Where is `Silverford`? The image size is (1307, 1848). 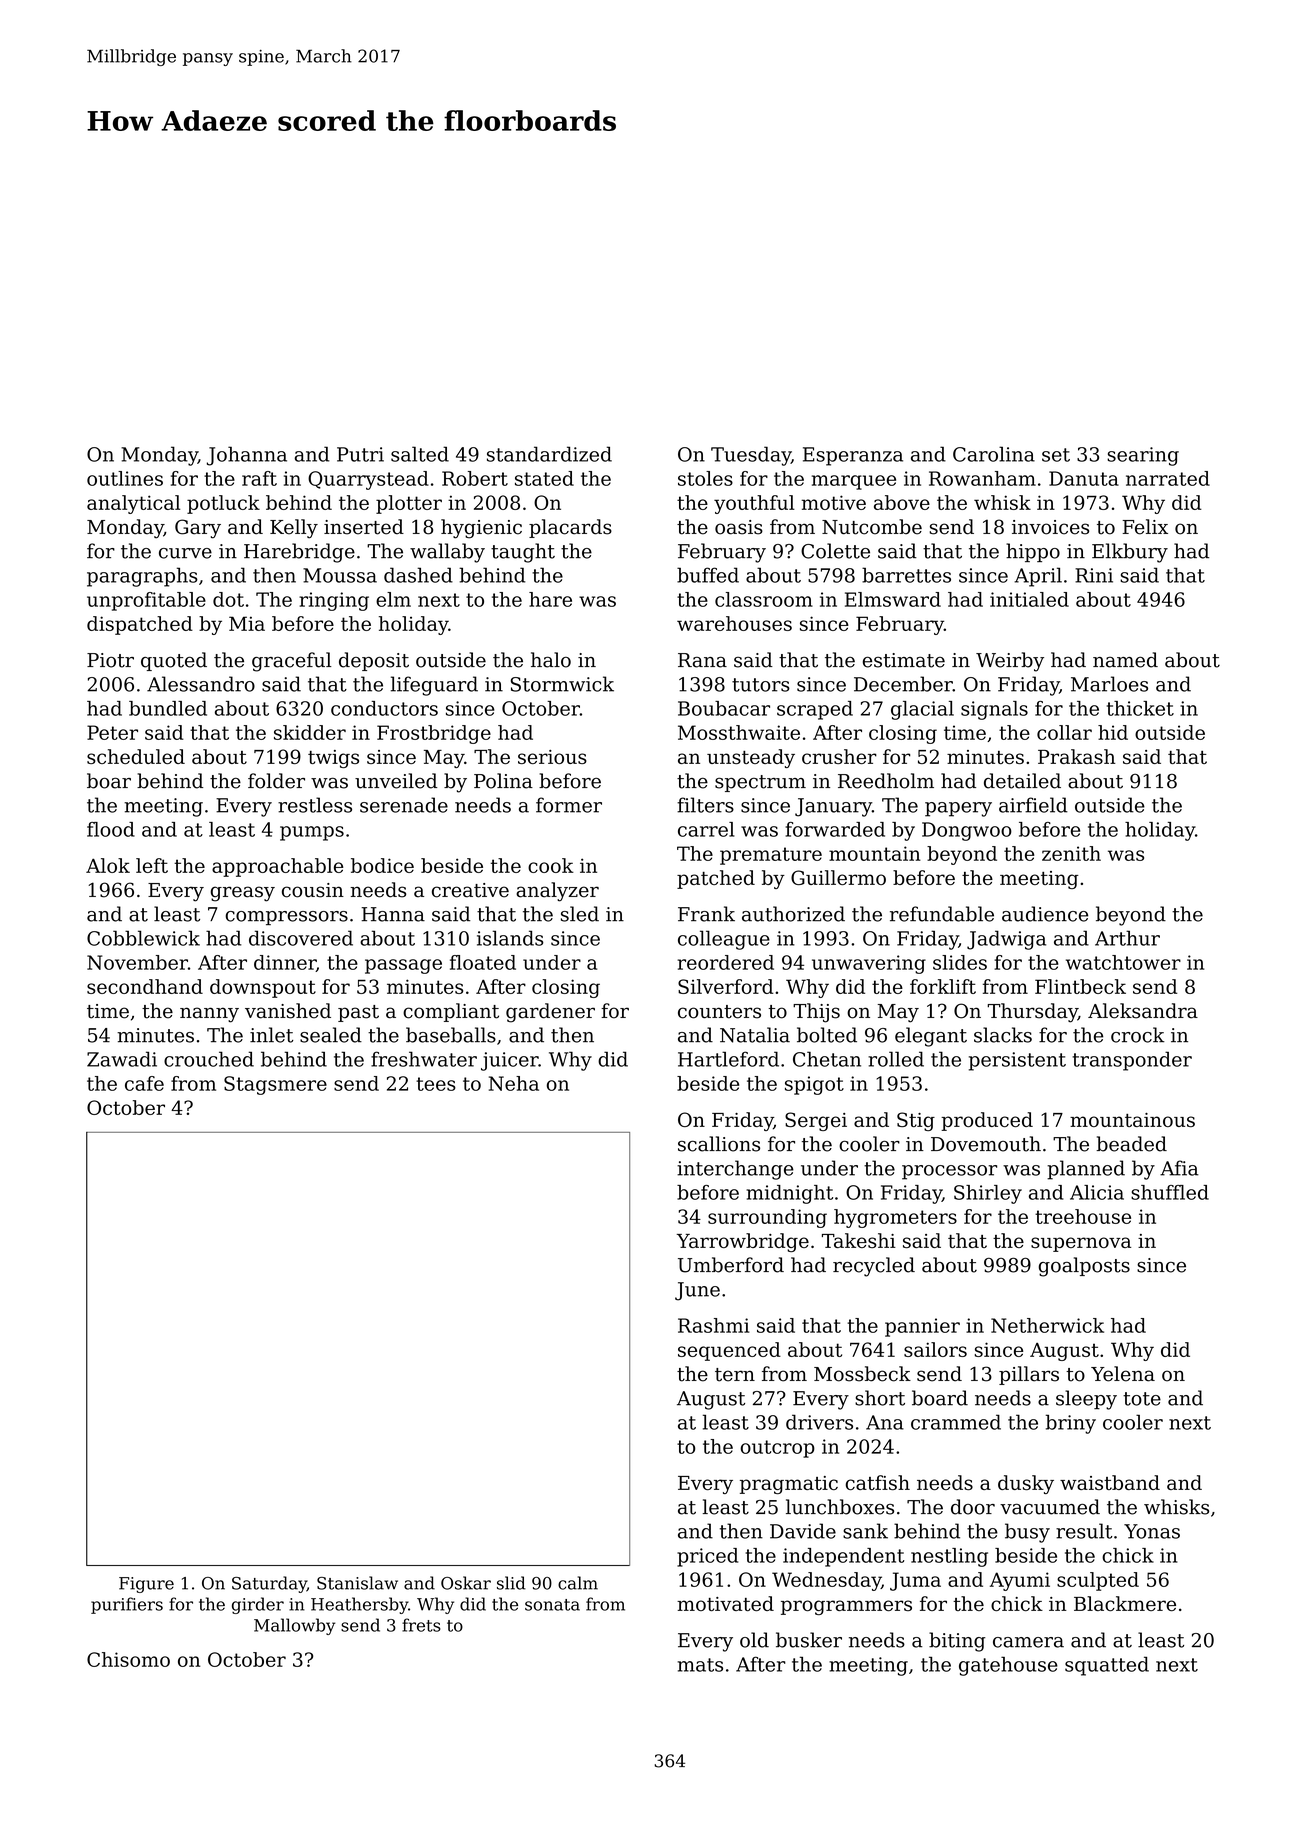
Silverford is located at coordinates (726, 986).
